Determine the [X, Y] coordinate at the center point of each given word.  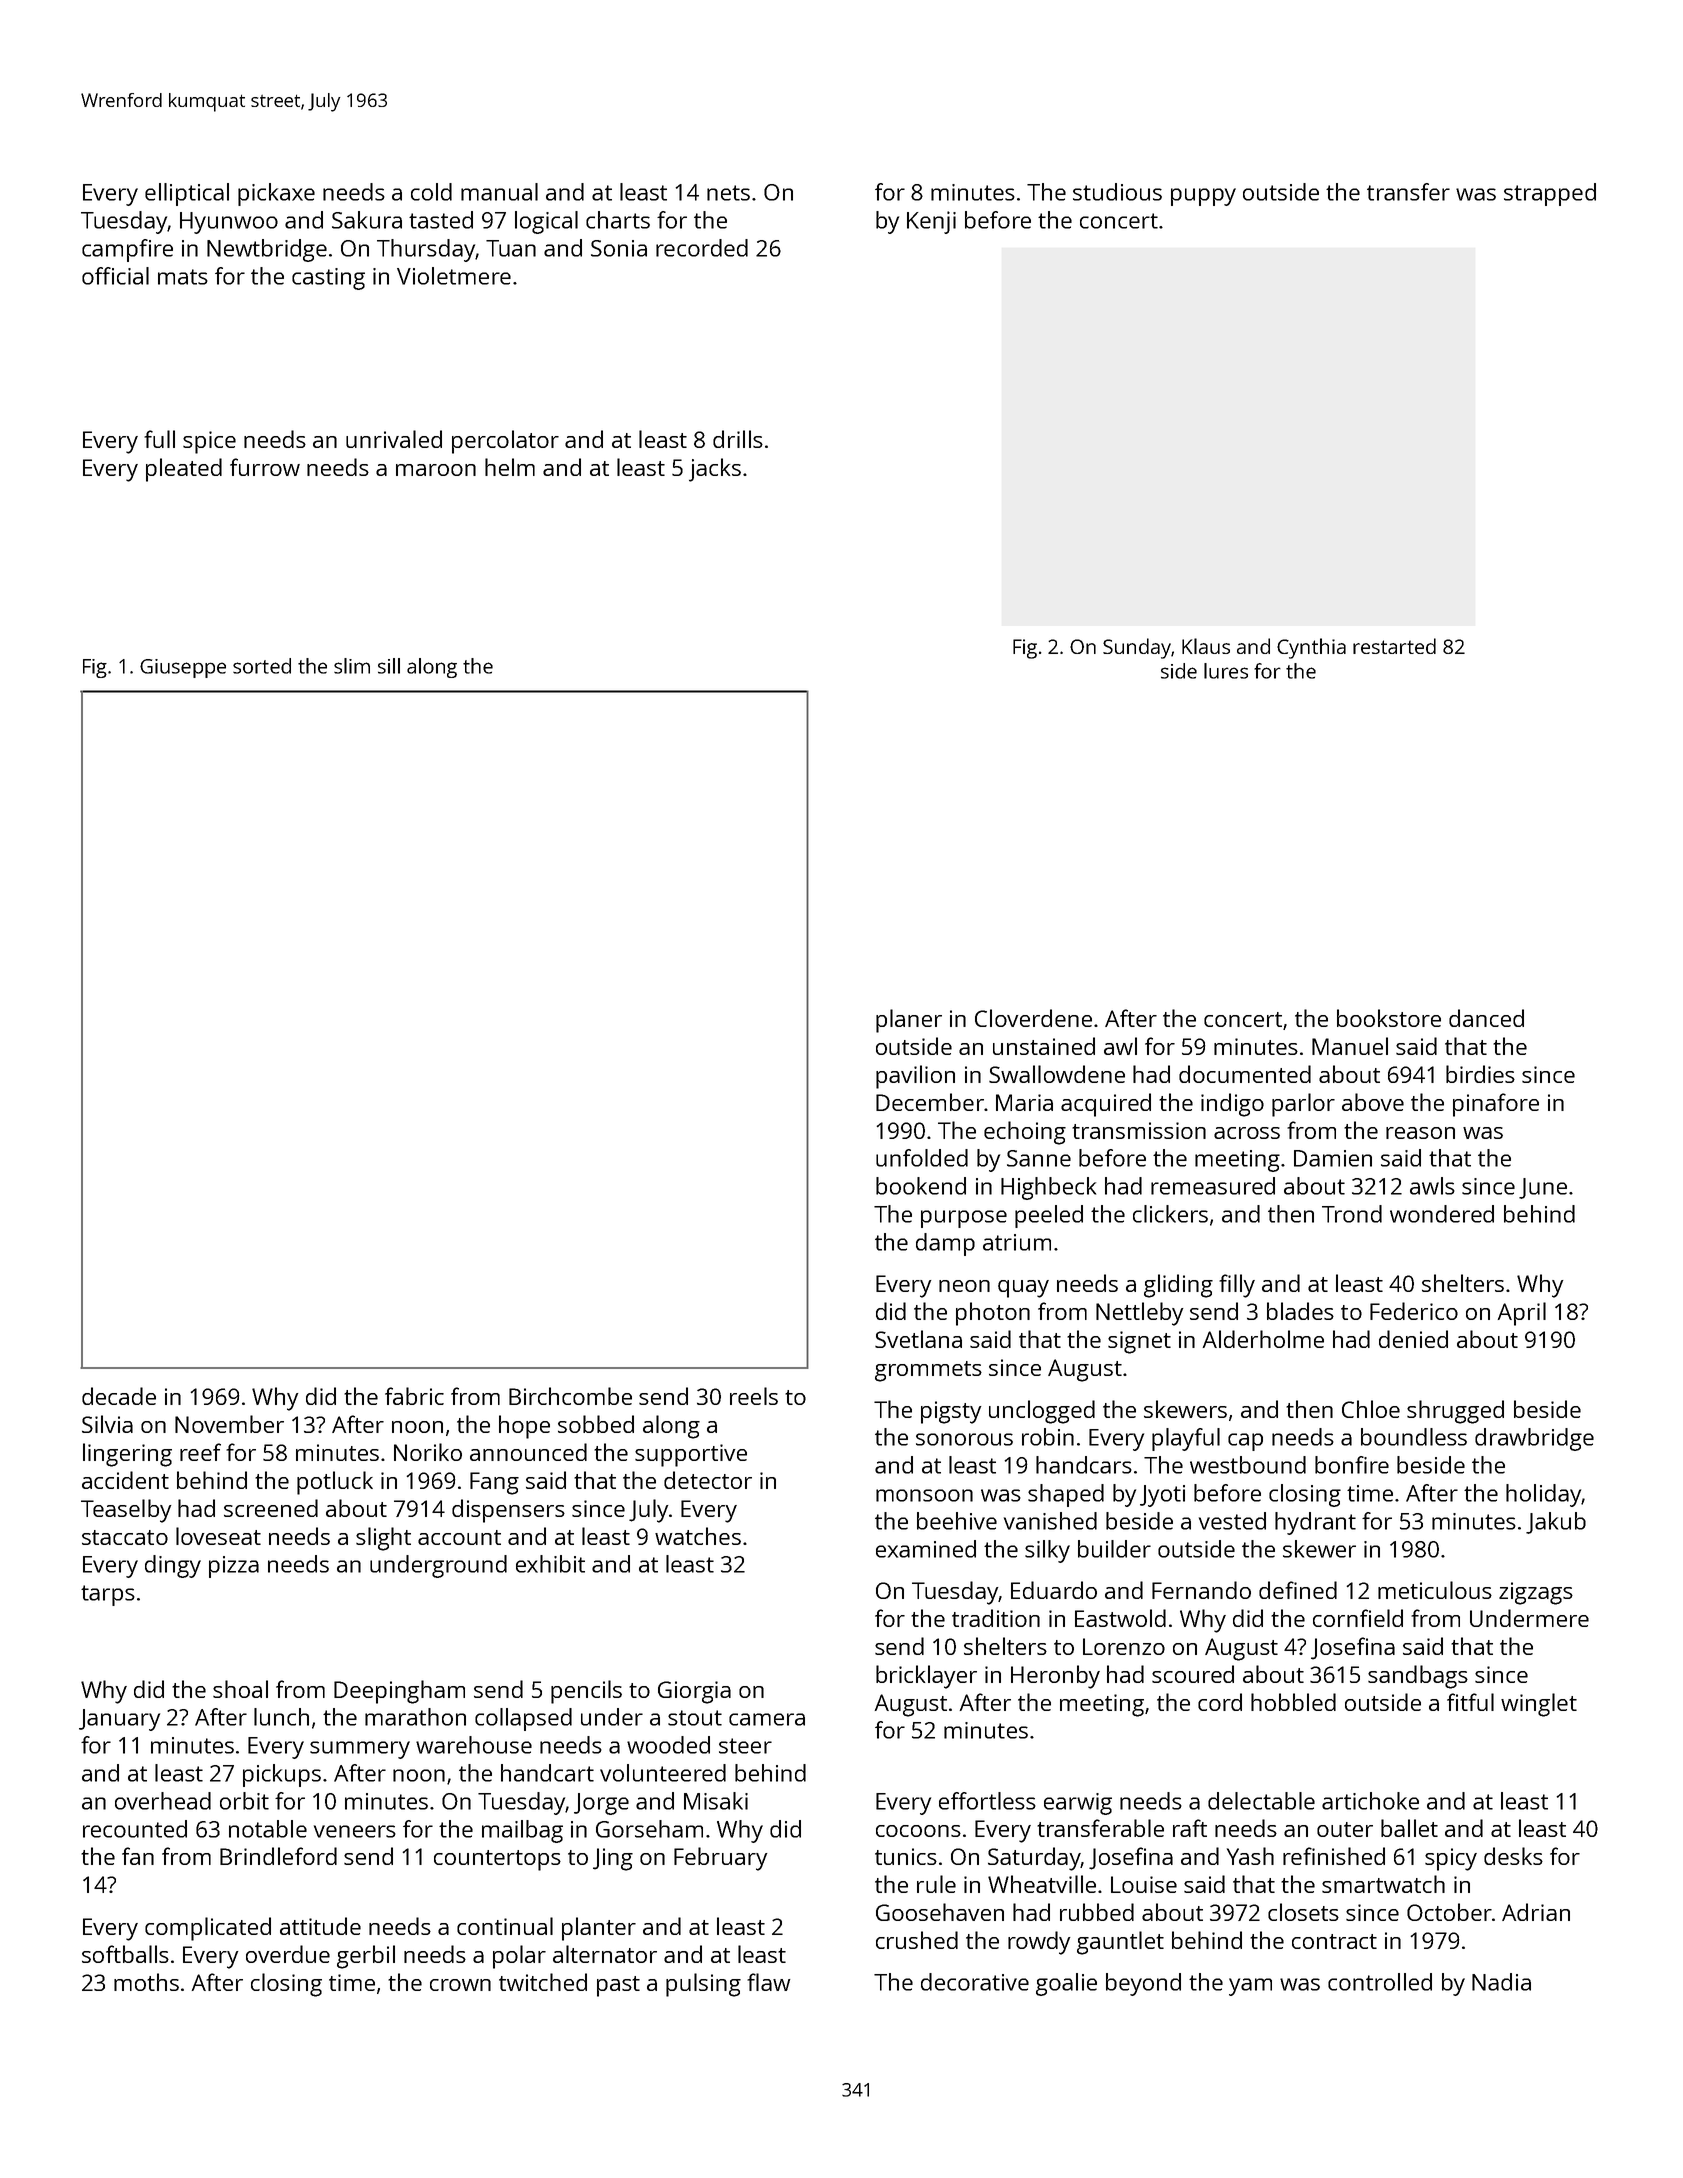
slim [352, 666]
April [1522, 1314]
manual [499, 192]
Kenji [931, 222]
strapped [1550, 194]
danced [1486, 1018]
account [459, 1537]
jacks [715, 470]
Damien [1333, 1158]
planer [909, 1021]
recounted [135, 1829]
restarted [1394, 646]
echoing [1025, 1133]
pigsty [951, 1412]
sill [389, 666]
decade [119, 1396]
